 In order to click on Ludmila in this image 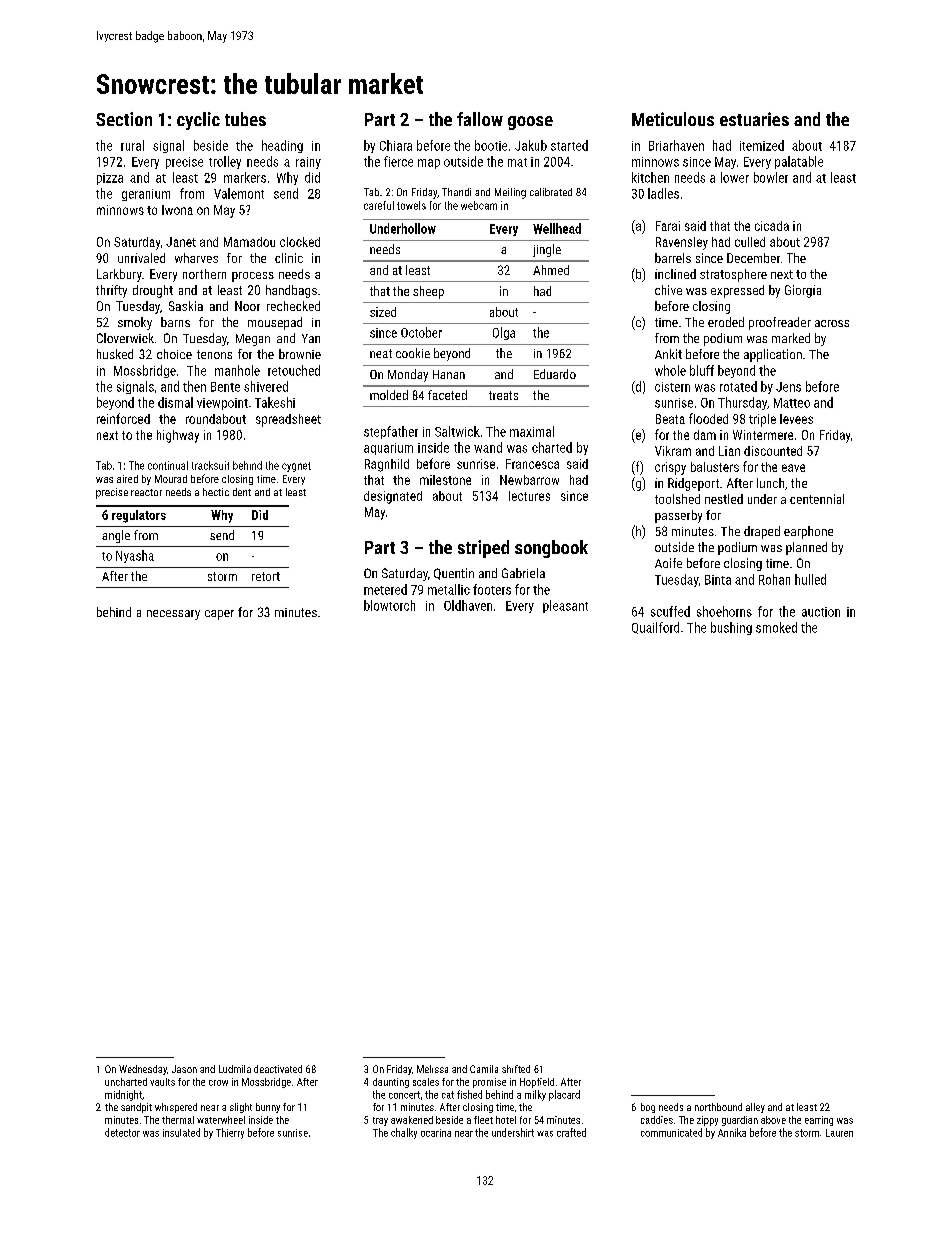, I will do `click(235, 1069)`.
